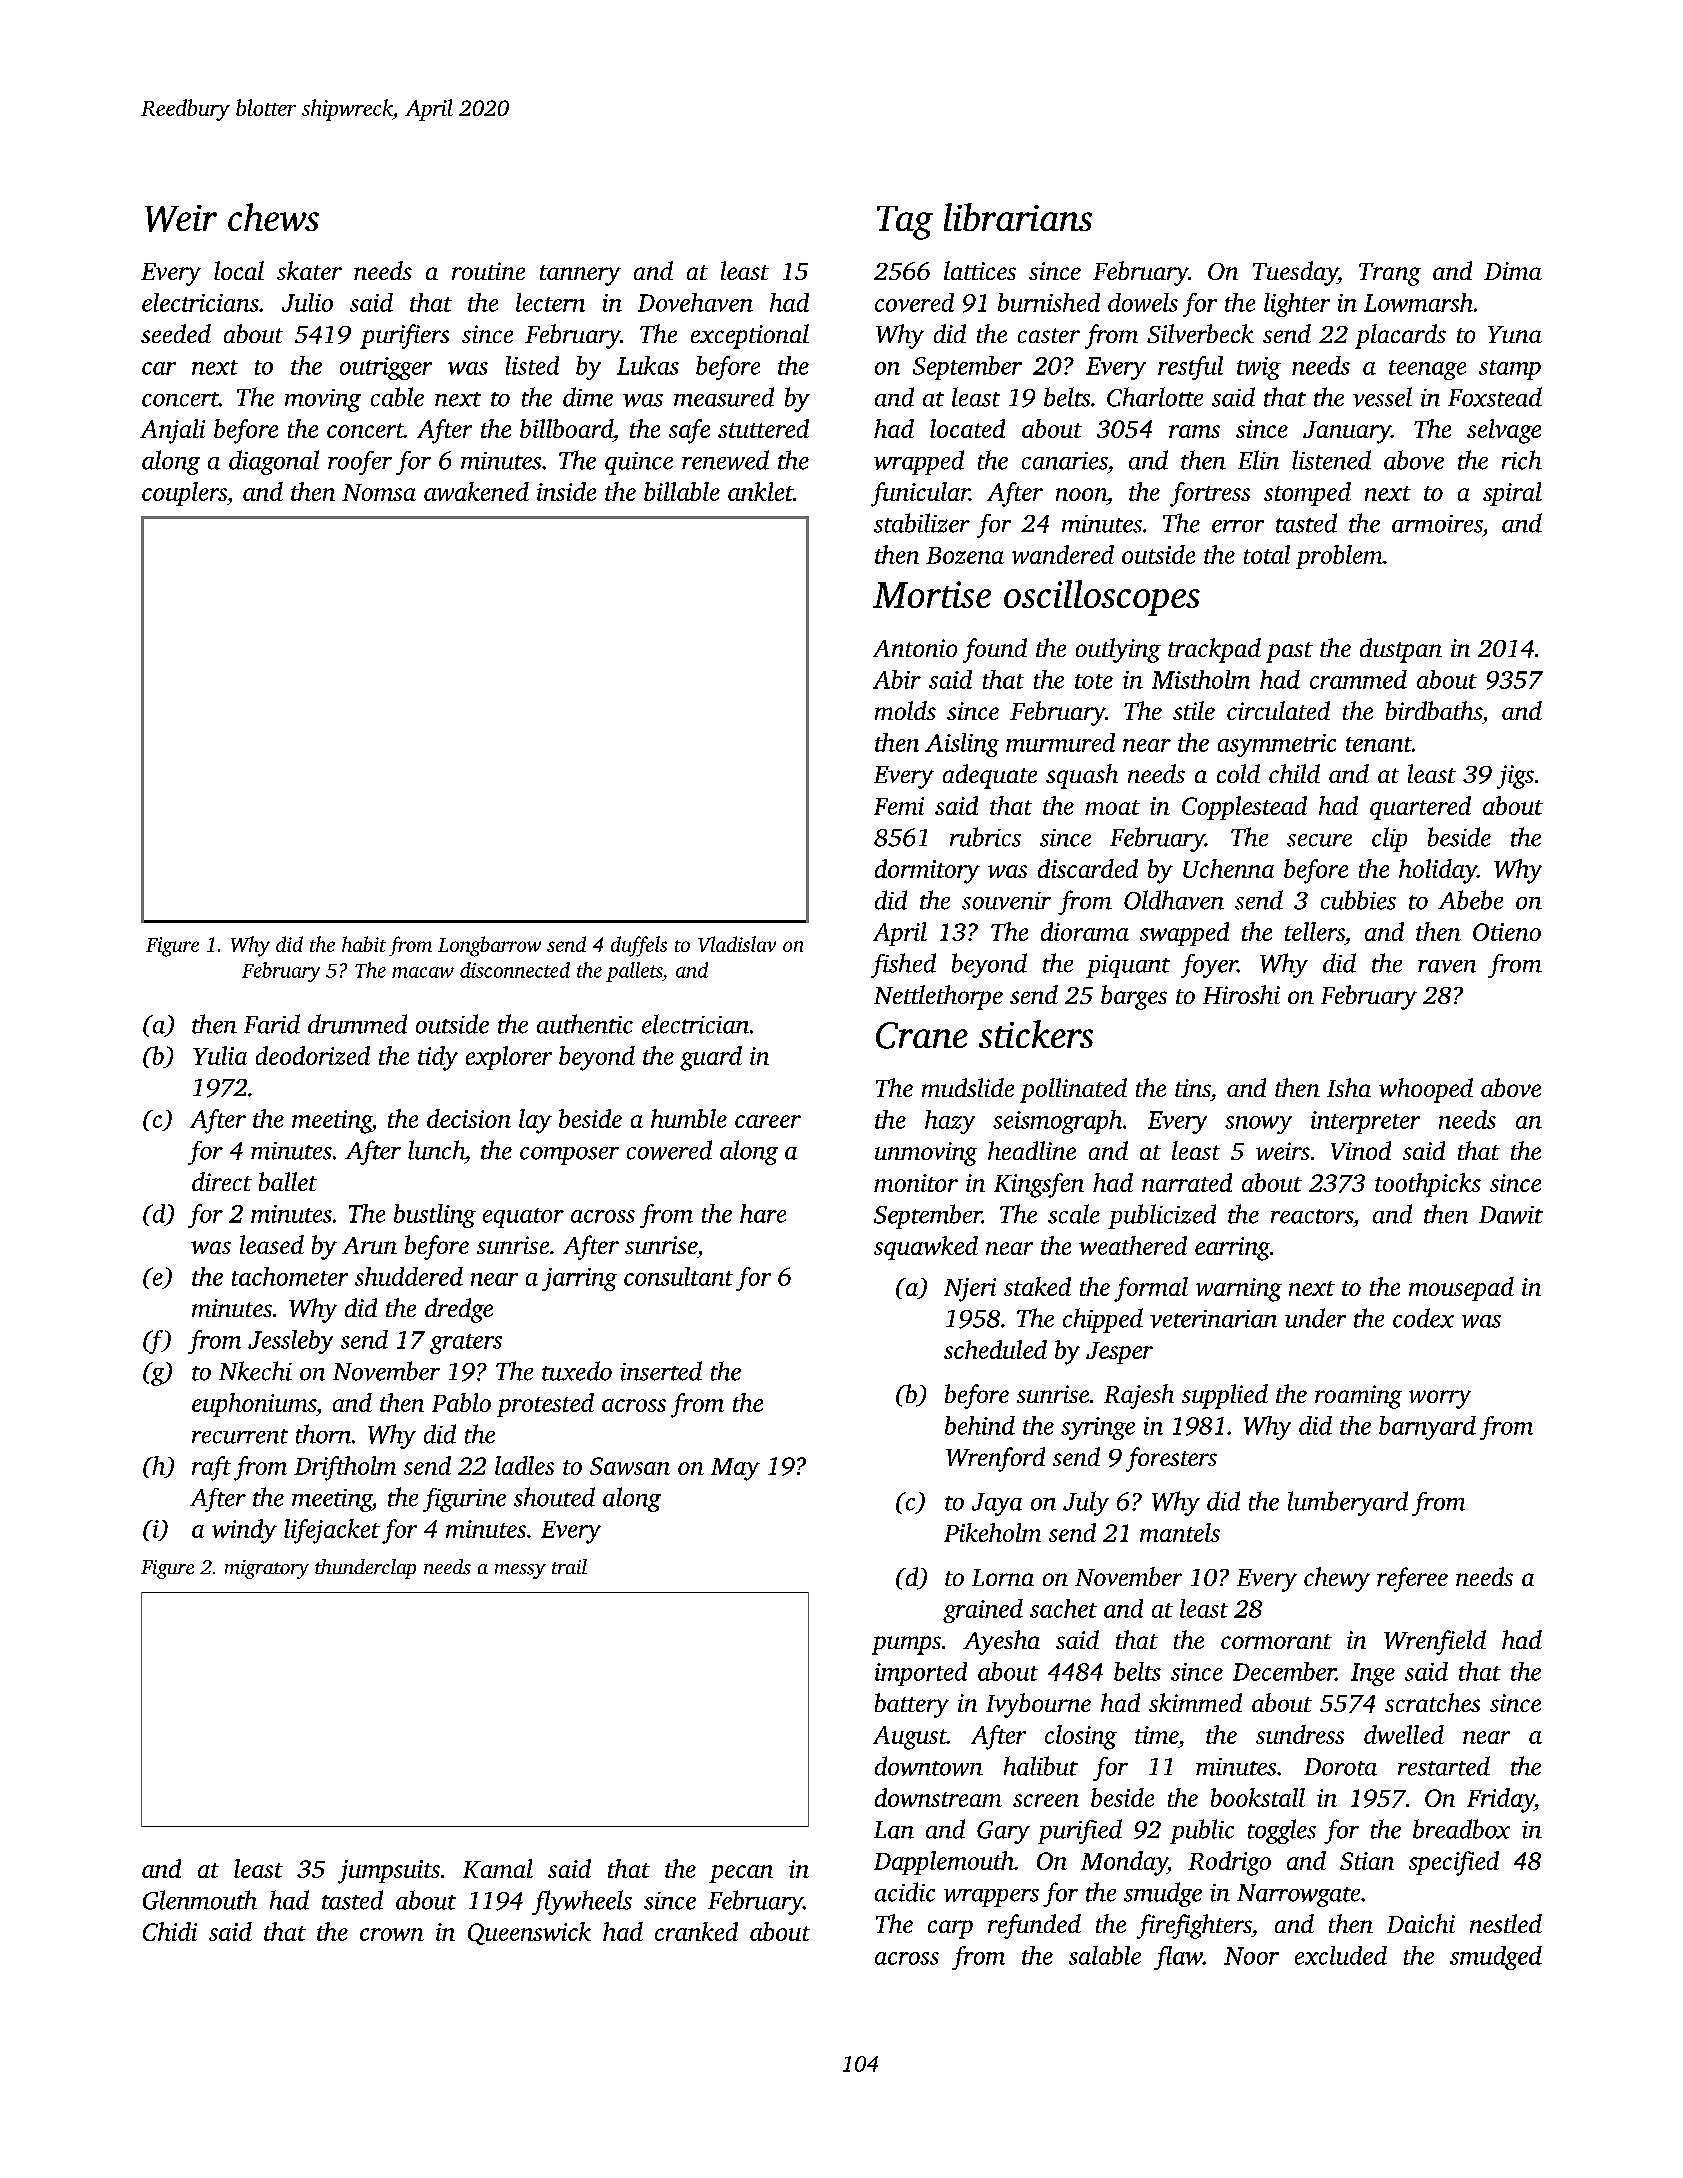 This document has width=1683, height=2178. I want to click on funicular, so click(920, 494).
